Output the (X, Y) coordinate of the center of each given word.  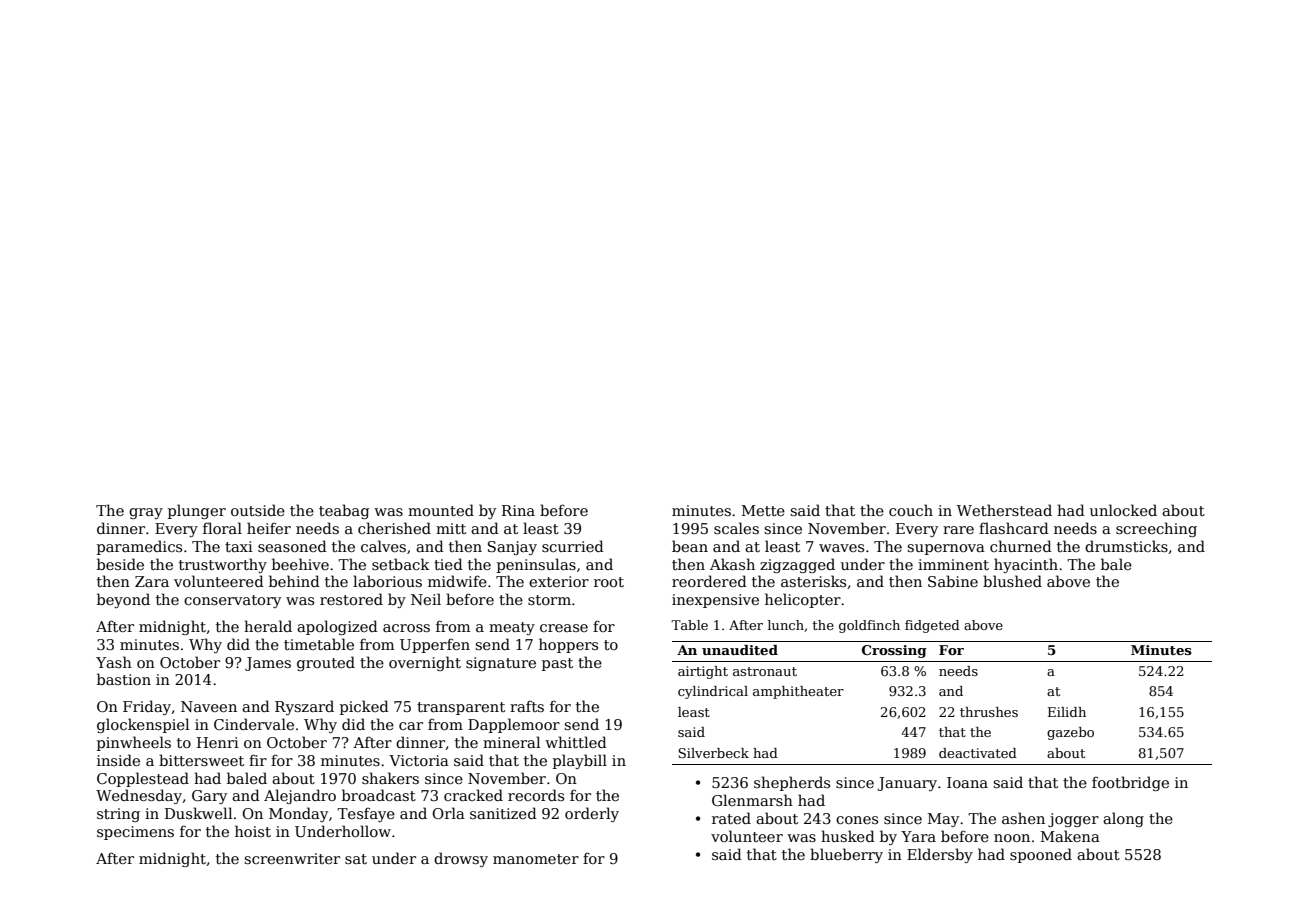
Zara (152, 581)
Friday (147, 707)
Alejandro (300, 796)
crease (564, 628)
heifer (269, 528)
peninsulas (536, 565)
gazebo (1070, 733)
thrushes (989, 712)
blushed (1012, 581)
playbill (580, 761)
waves (841, 548)
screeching (1156, 529)
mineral (511, 742)
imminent (953, 564)
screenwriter (292, 858)
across (406, 628)
